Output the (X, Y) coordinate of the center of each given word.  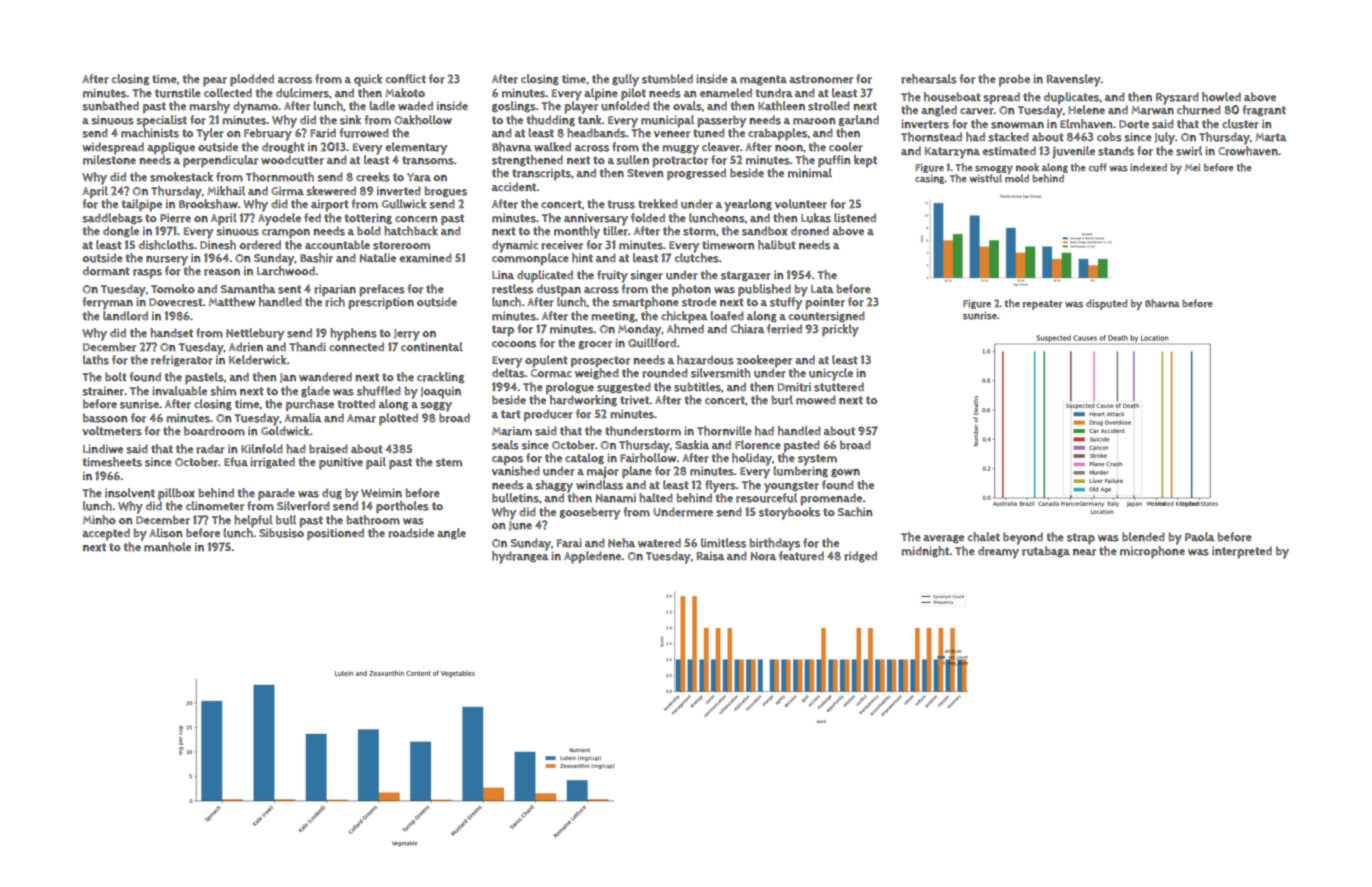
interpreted (1242, 552)
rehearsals (929, 79)
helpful (253, 521)
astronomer (821, 79)
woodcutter (292, 160)
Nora (763, 556)
